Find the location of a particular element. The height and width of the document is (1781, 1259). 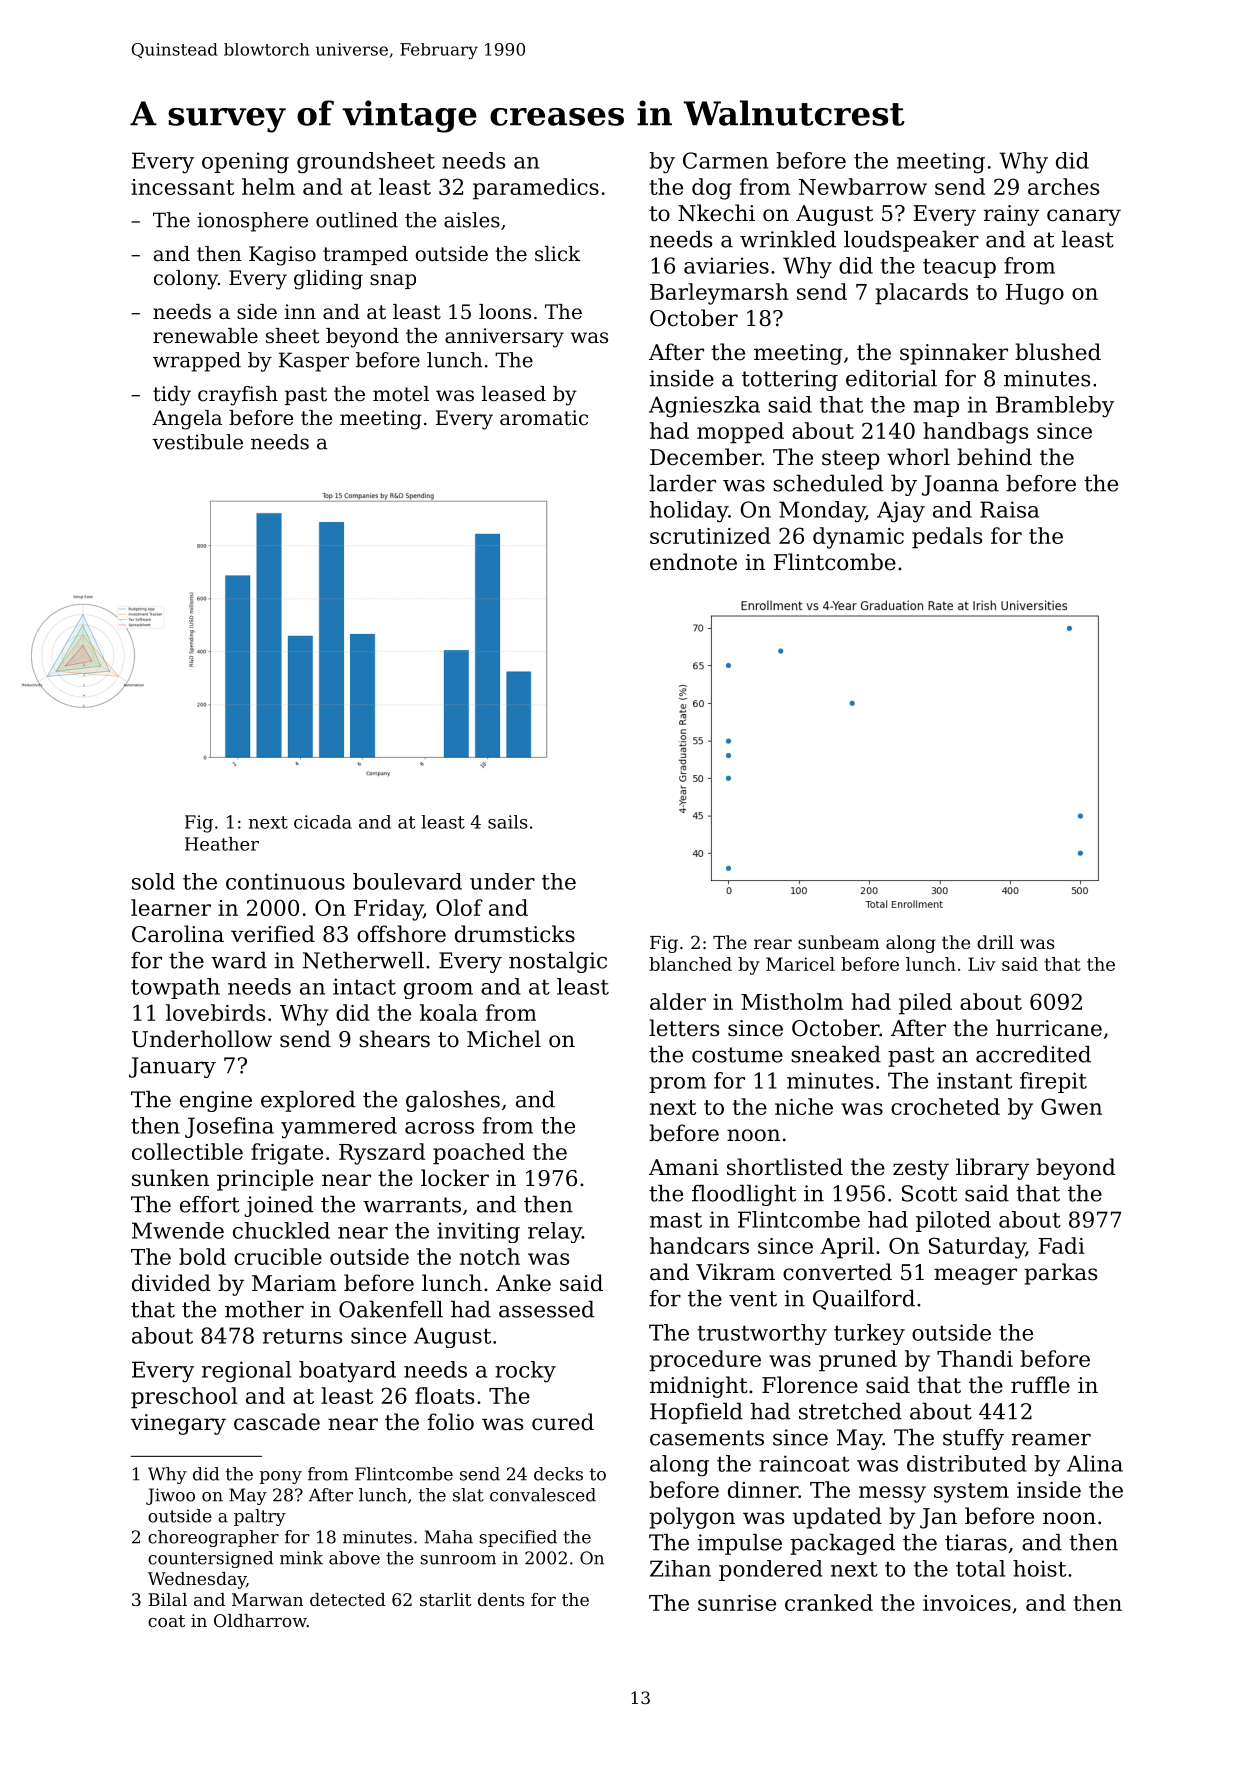

explored is located at coordinates (308, 1101).
